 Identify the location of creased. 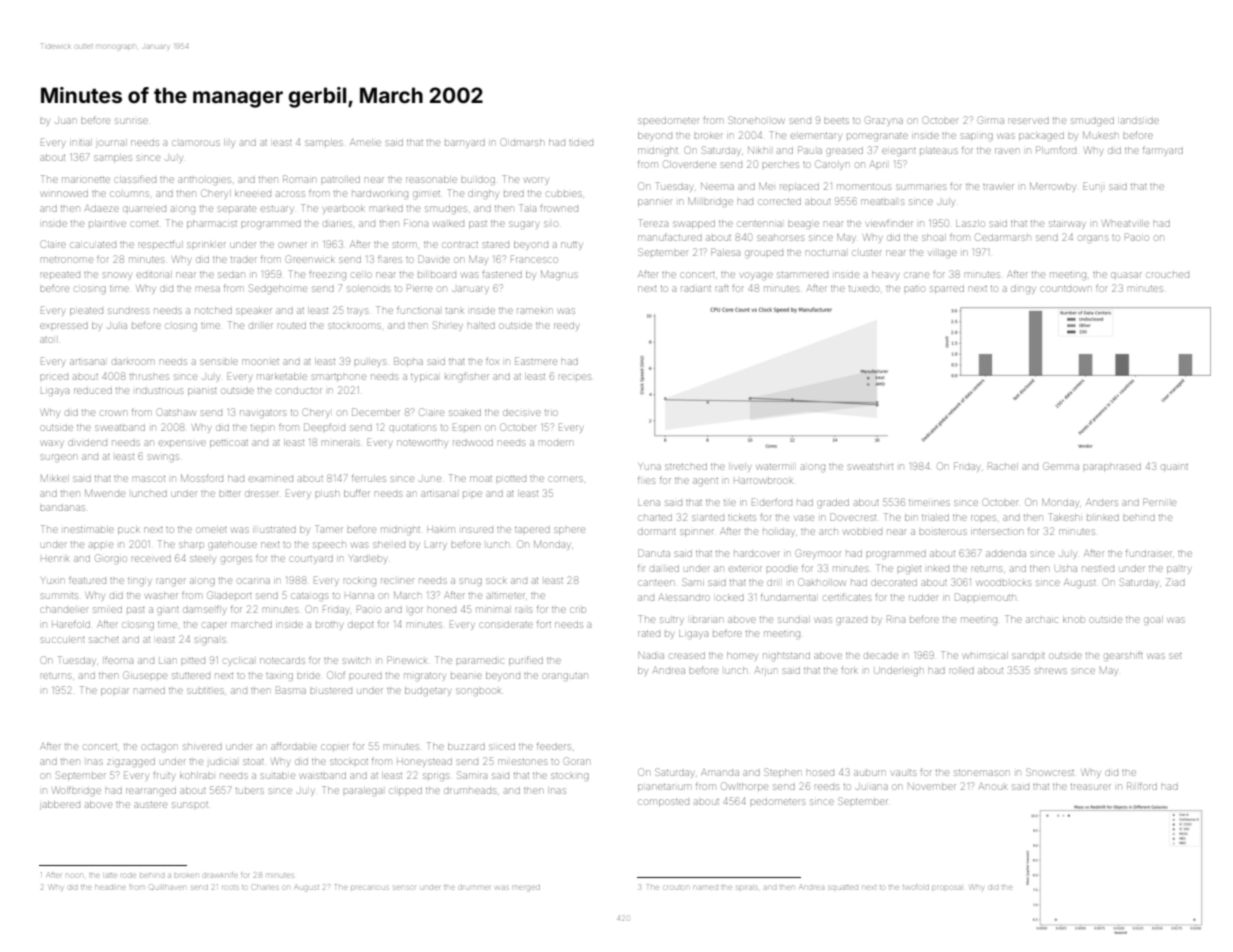
(687, 656).
